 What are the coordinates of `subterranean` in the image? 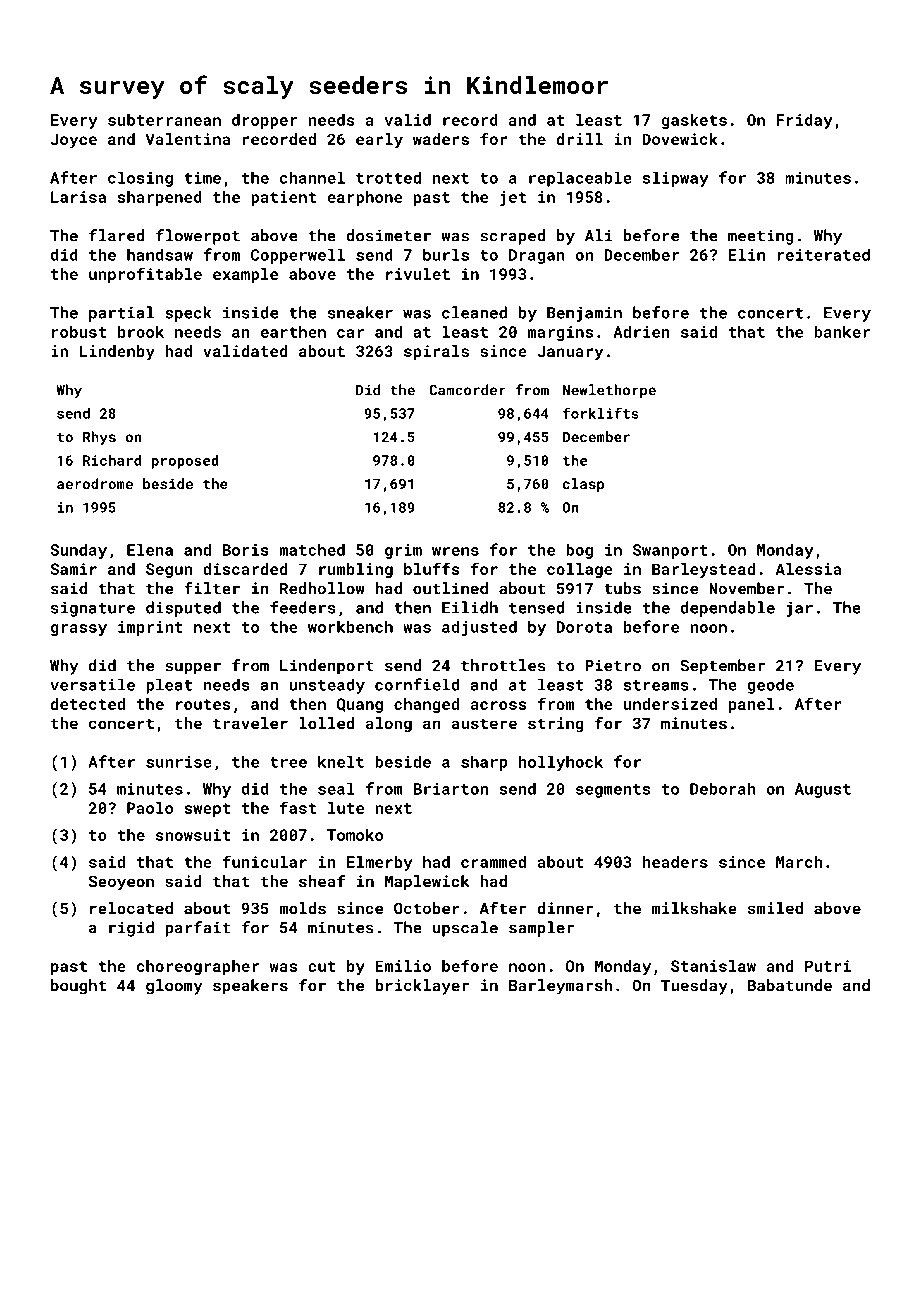 It's located at (164, 120).
